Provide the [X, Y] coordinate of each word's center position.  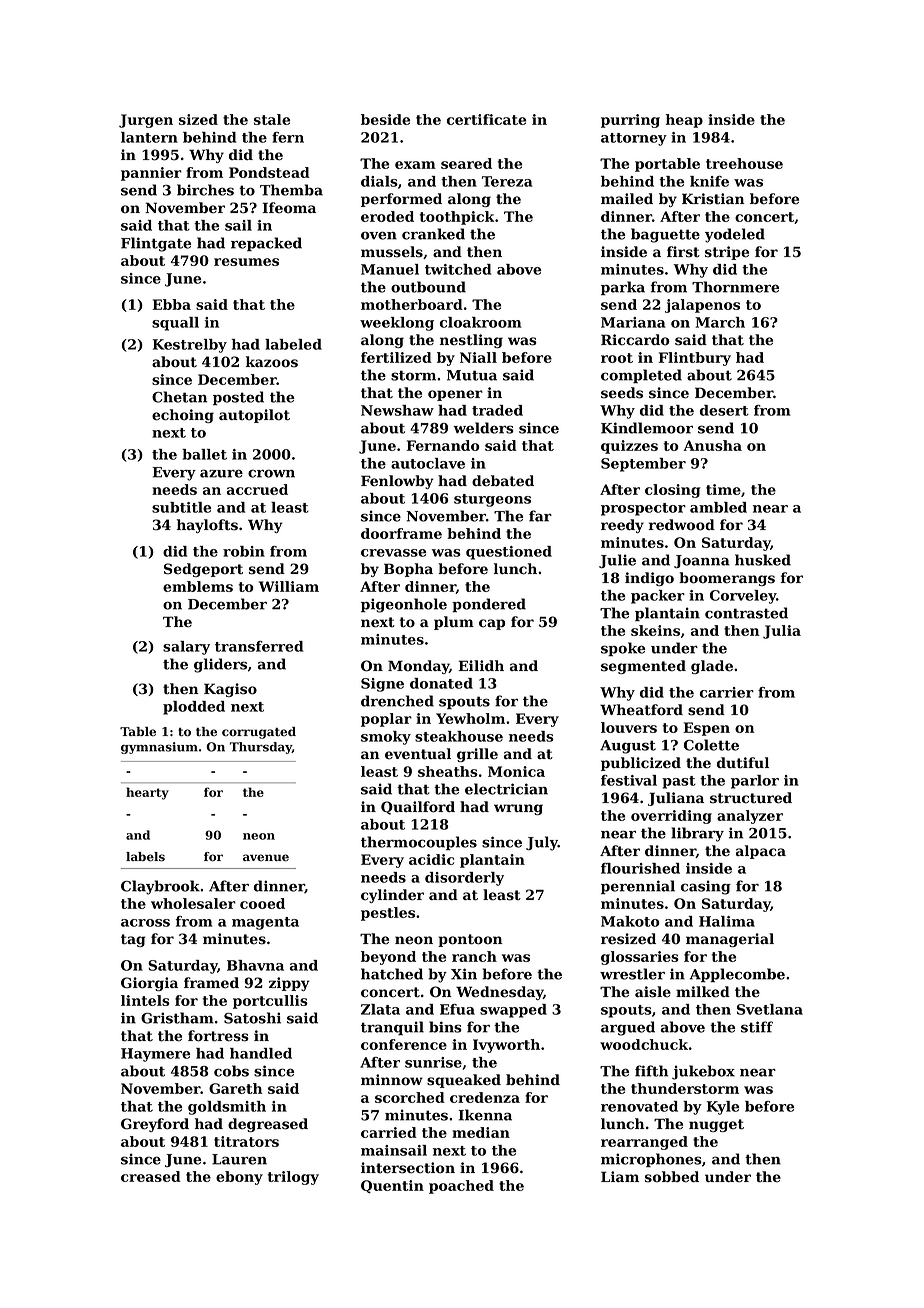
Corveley [743, 597]
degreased [268, 1125]
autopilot [254, 416]
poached [461, 1187]
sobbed [672, 1177]
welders [483, 428]
